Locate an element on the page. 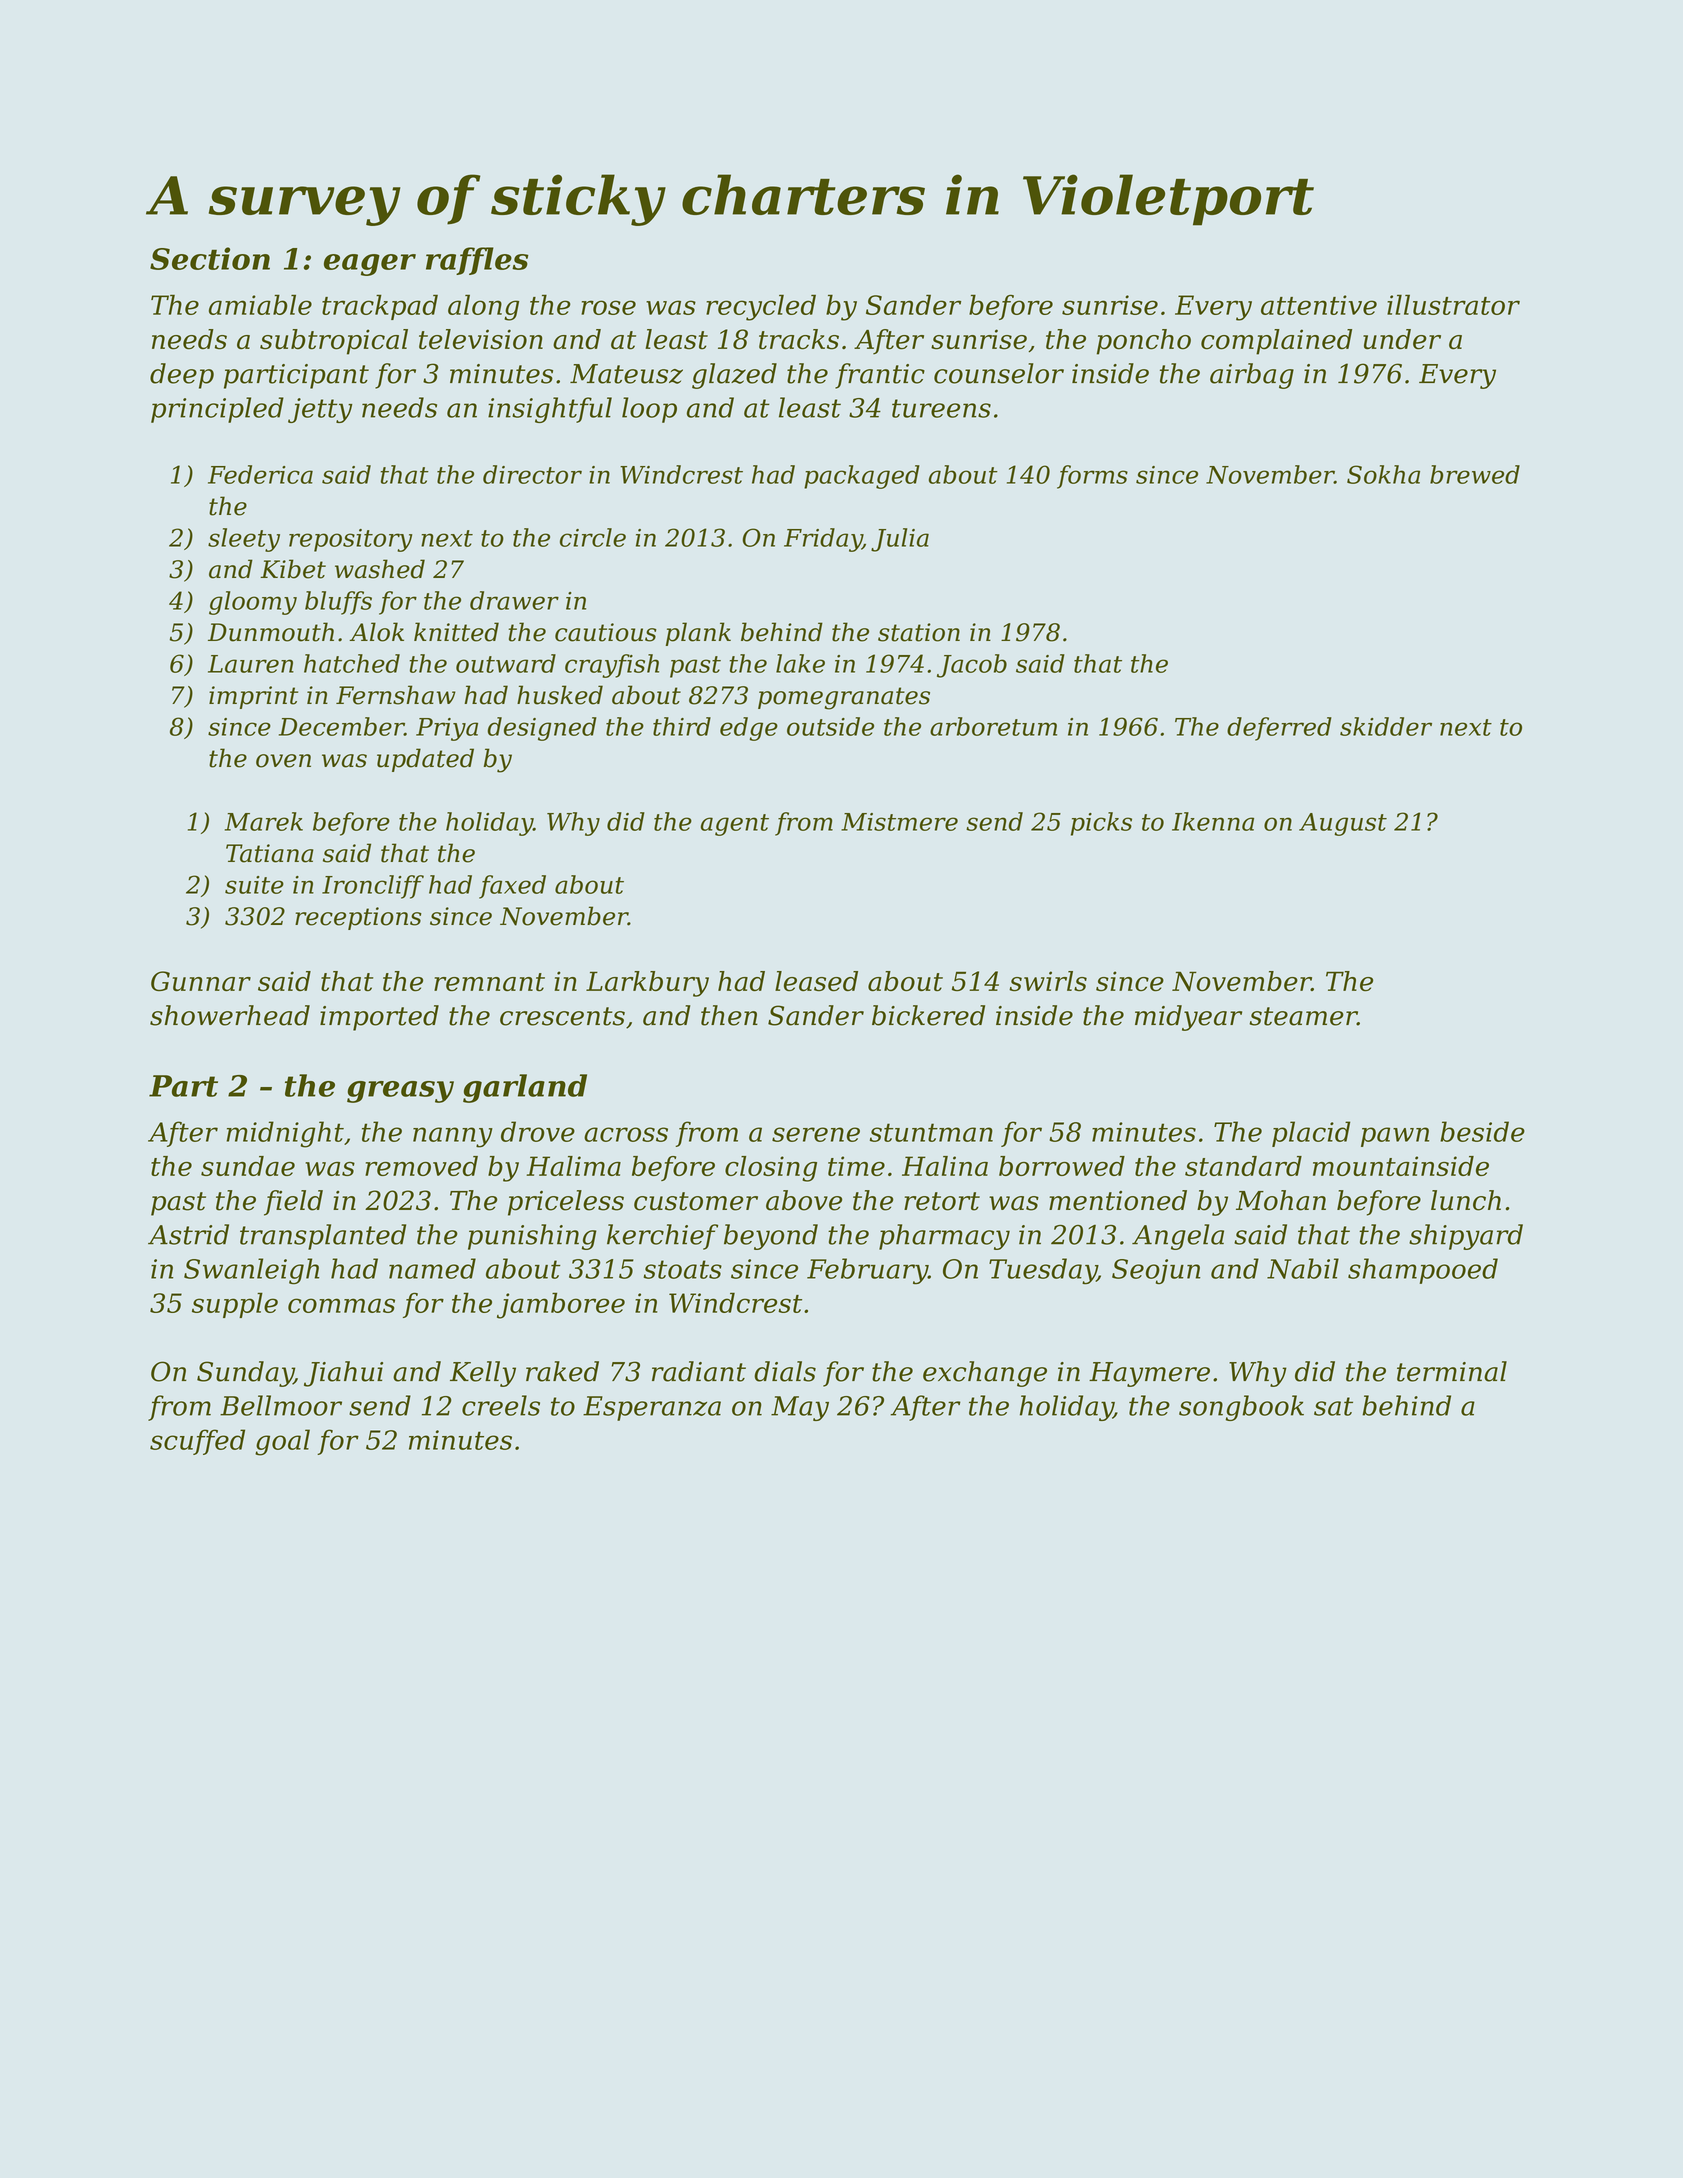 This document has width=1683, height=2178. Jacob is located at coordinates (972, 666).
